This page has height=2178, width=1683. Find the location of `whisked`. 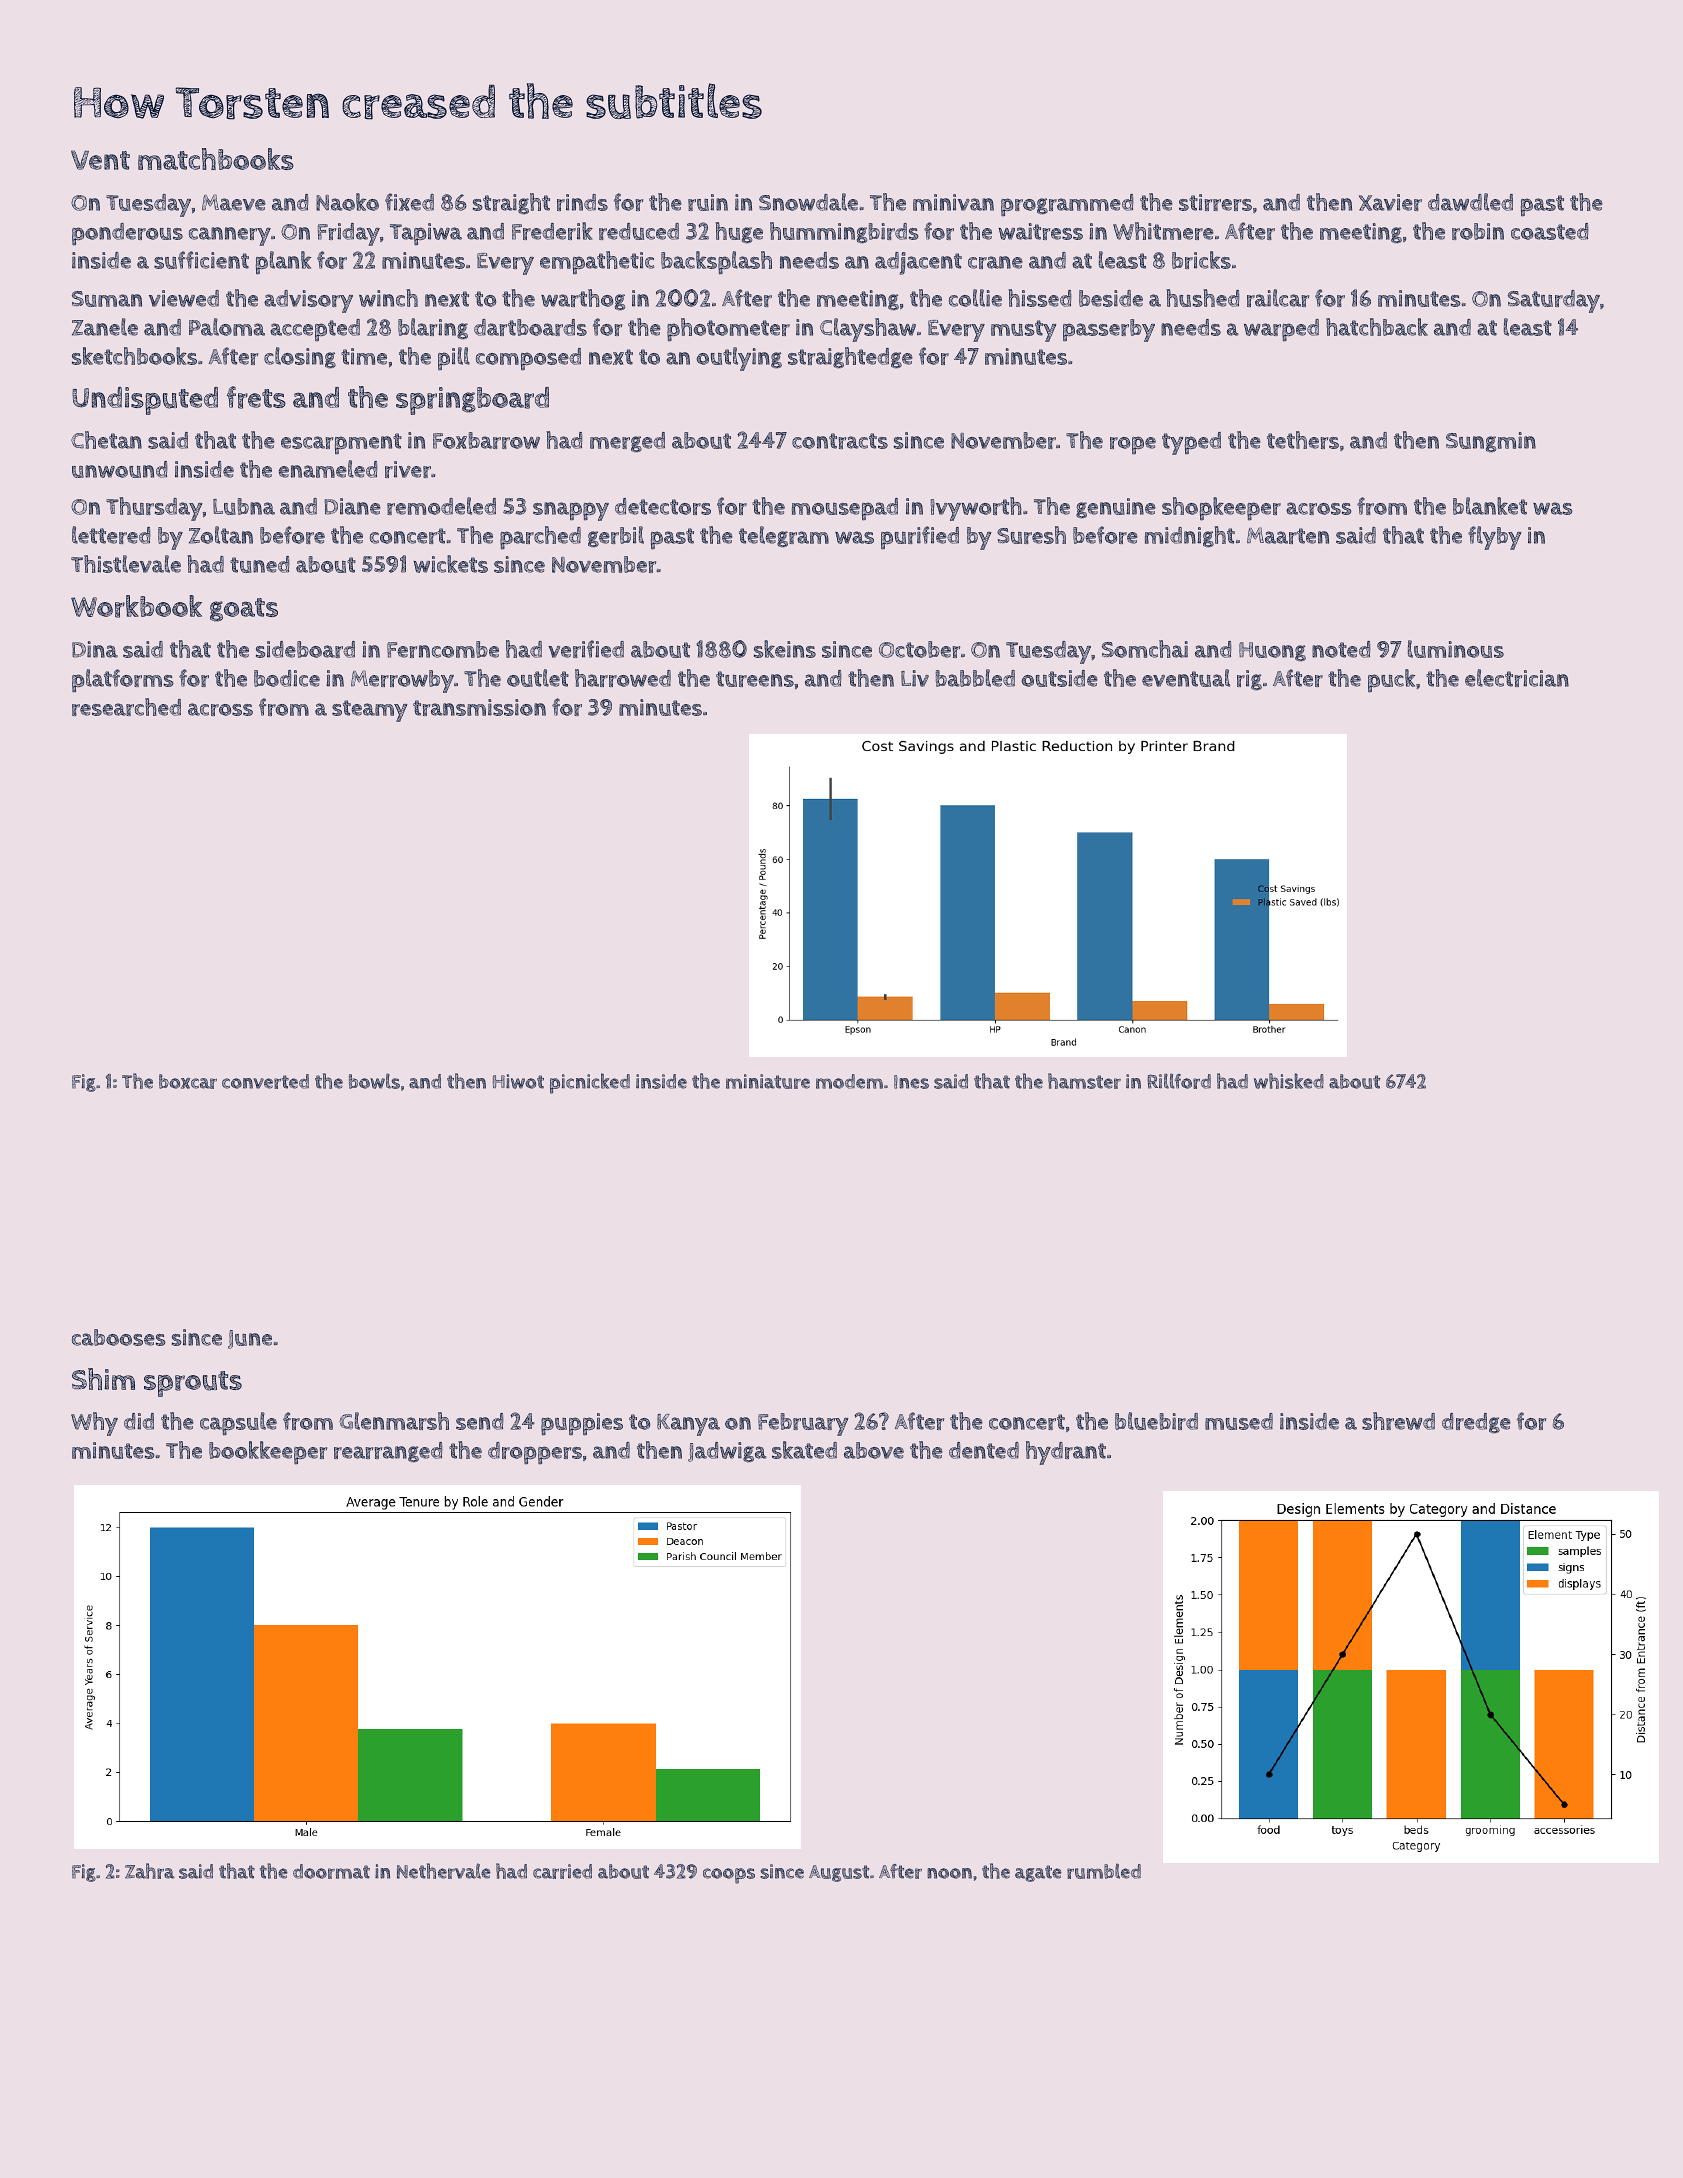

whisked is located at coordinates (1289, 1081).
